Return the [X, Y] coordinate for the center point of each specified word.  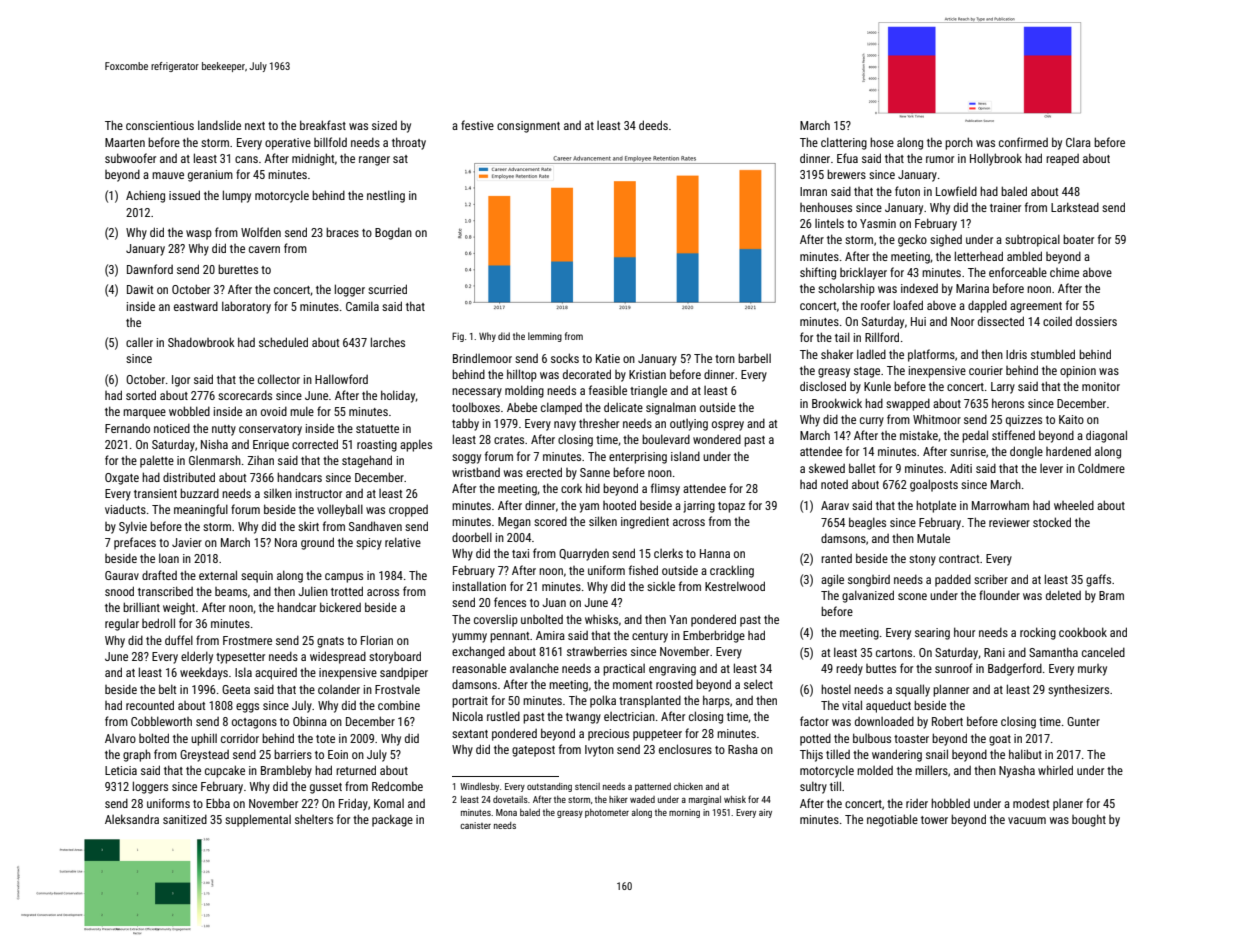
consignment [528, 127]
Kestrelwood [735, 586]
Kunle [877, 386]
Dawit [140, 289]
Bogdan [393, 233]
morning [684, 813]
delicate [623, 407]
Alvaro [120, 738]
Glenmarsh [215, 460]
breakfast [323, 125]
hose [882, 142]
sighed [946, 241]
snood [119, 591]
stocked [1052, 522]
